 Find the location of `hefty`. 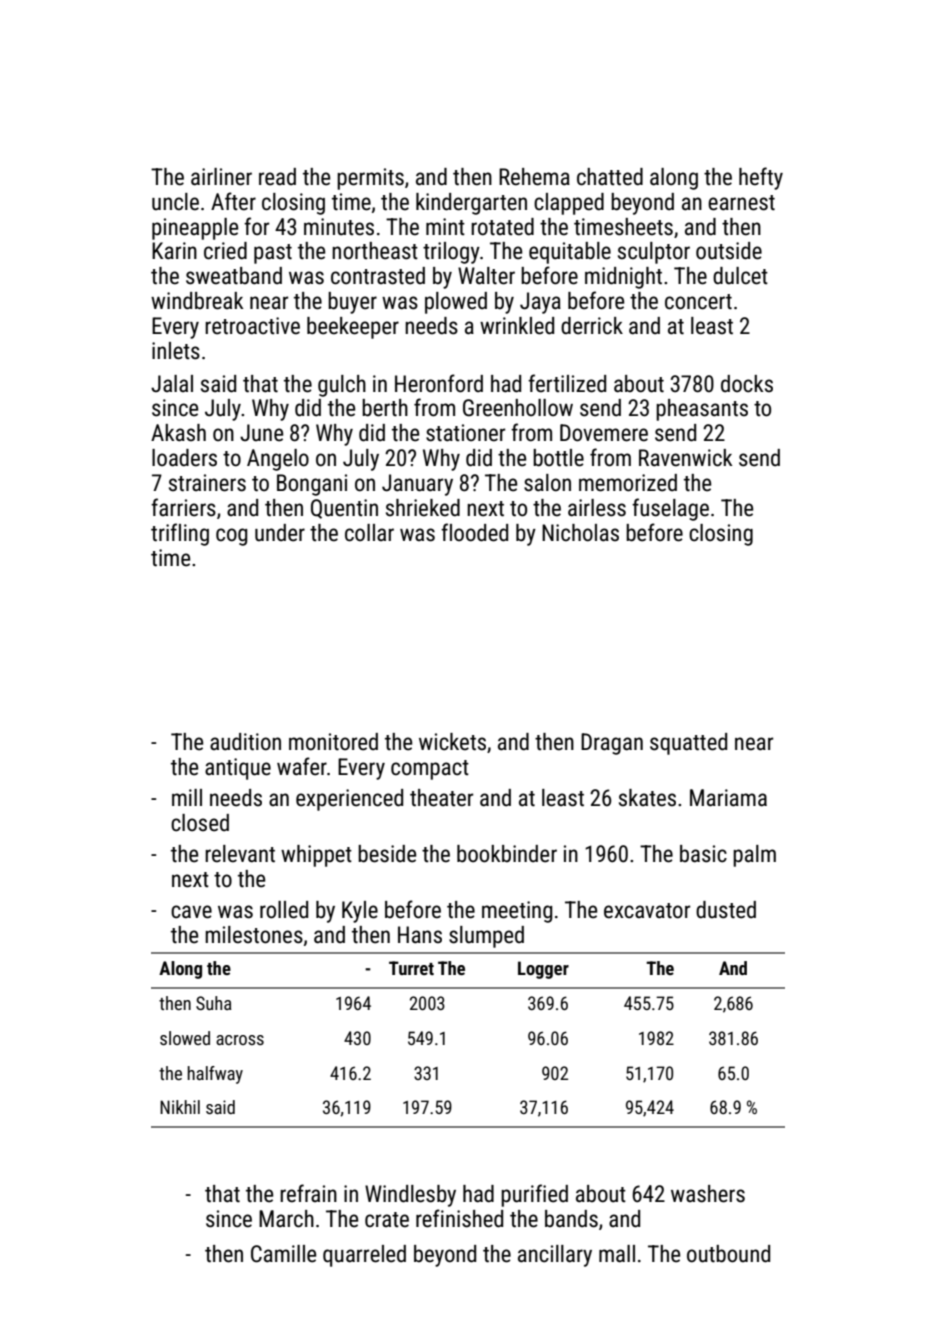

hefty is located at coordinates (761, 178).
